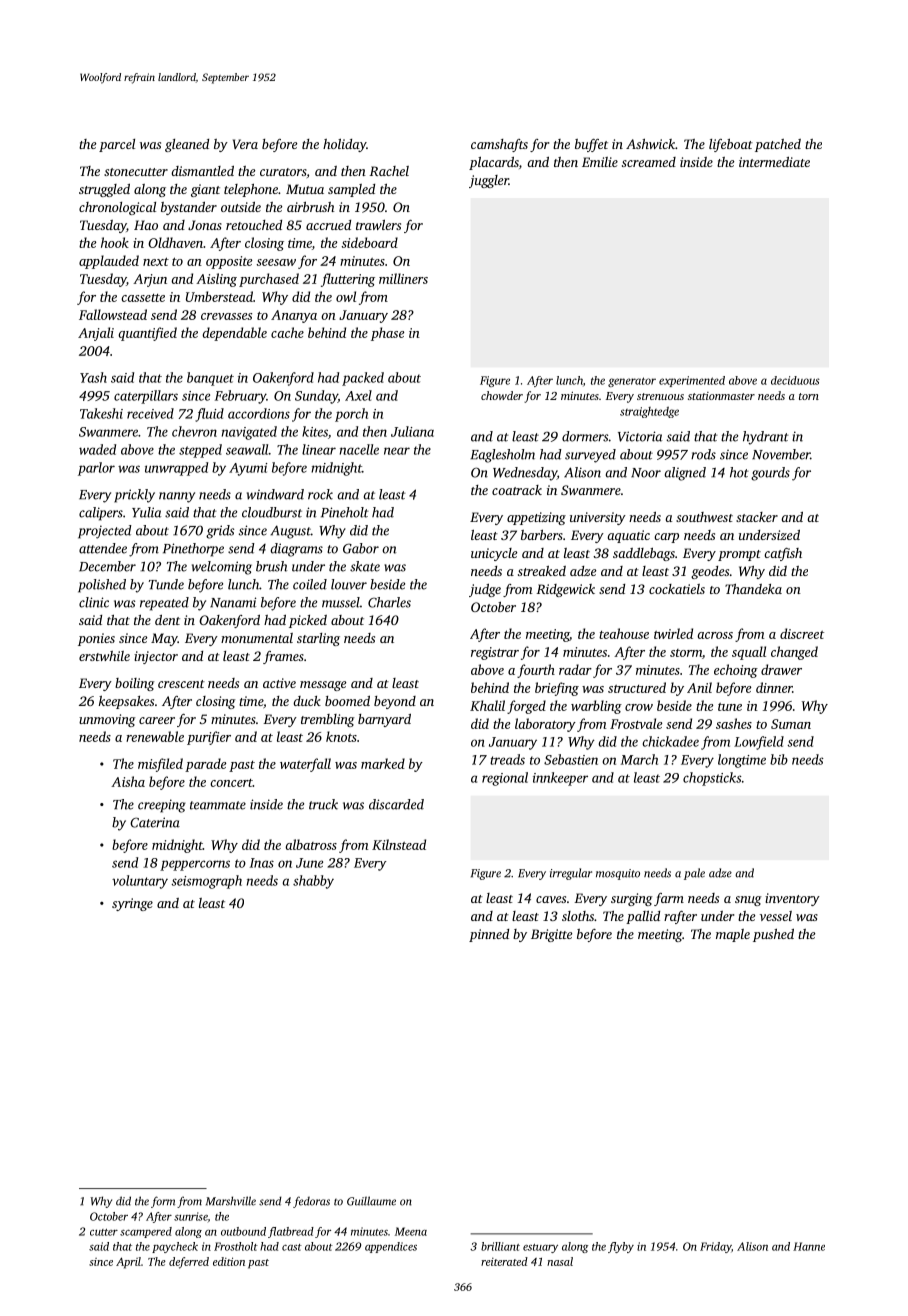 The image size is (908, 1316). Describe the element at coordinates (279, 683) in the page. I see `active` at that location.
